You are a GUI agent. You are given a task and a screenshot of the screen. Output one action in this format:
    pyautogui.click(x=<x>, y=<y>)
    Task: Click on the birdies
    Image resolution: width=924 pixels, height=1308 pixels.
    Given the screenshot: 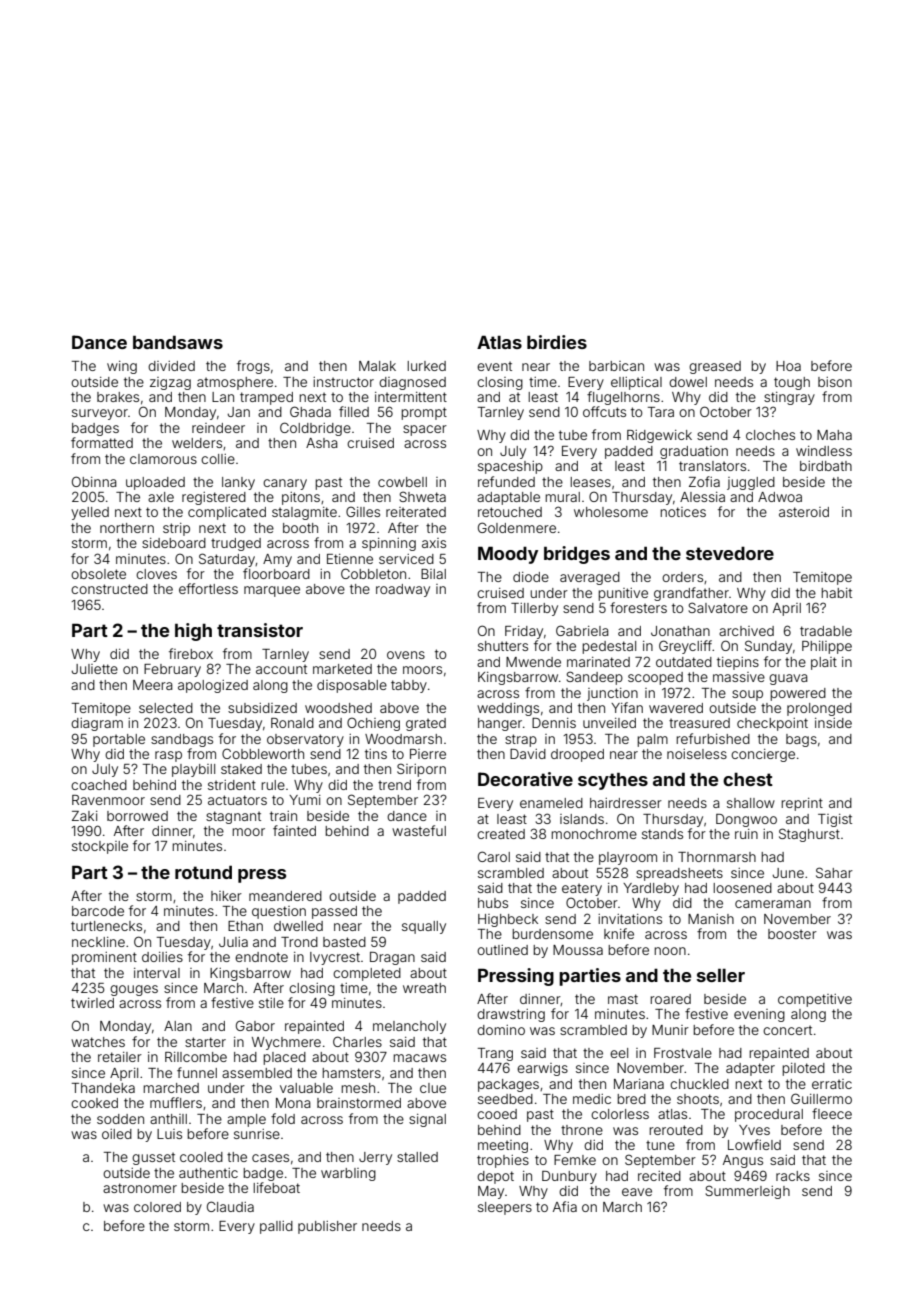 What is the action you would take?
    pyautogui.click(x=557, y=342)
